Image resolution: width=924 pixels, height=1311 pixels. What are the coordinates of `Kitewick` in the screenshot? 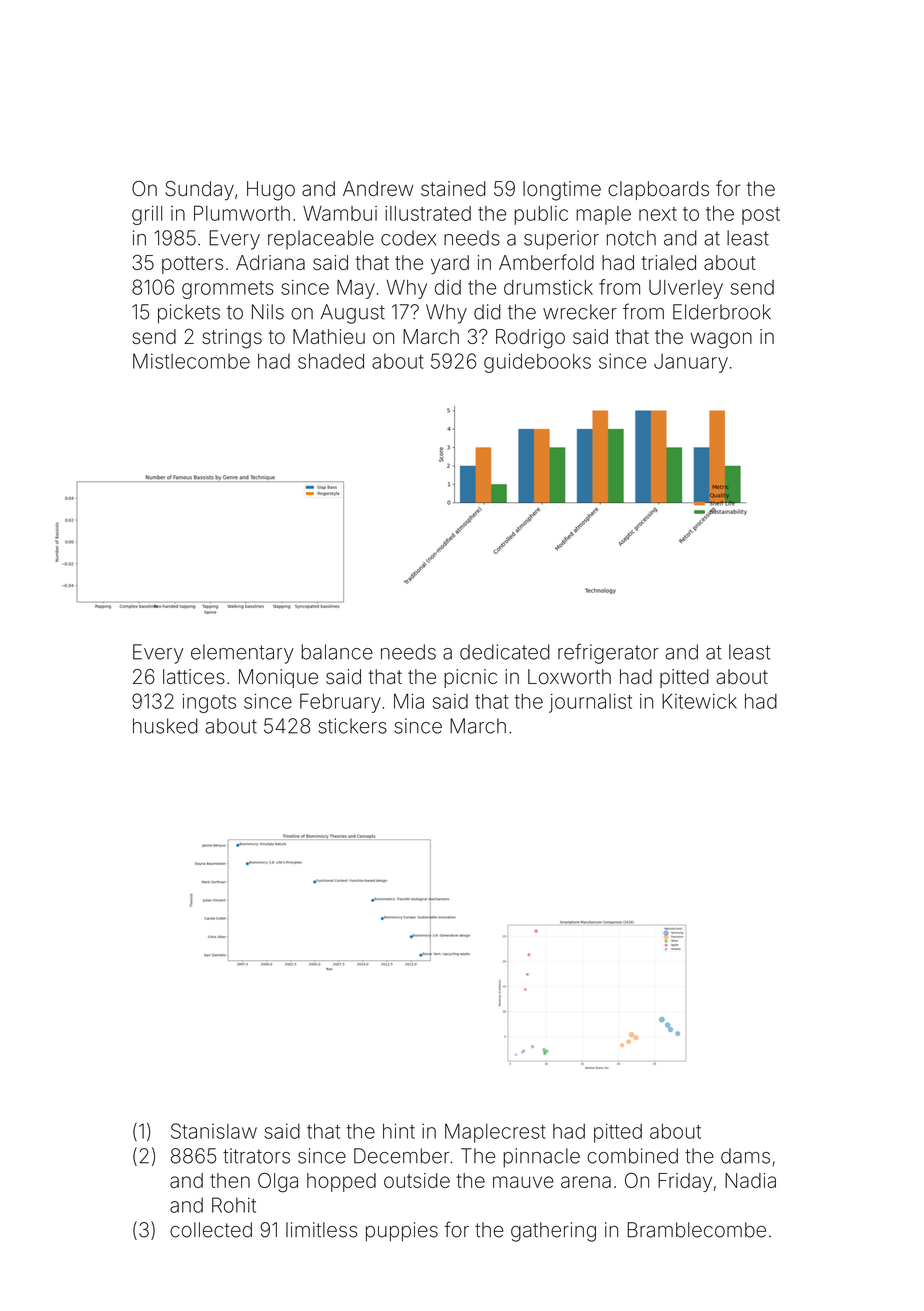 It's located at (699, 701).
